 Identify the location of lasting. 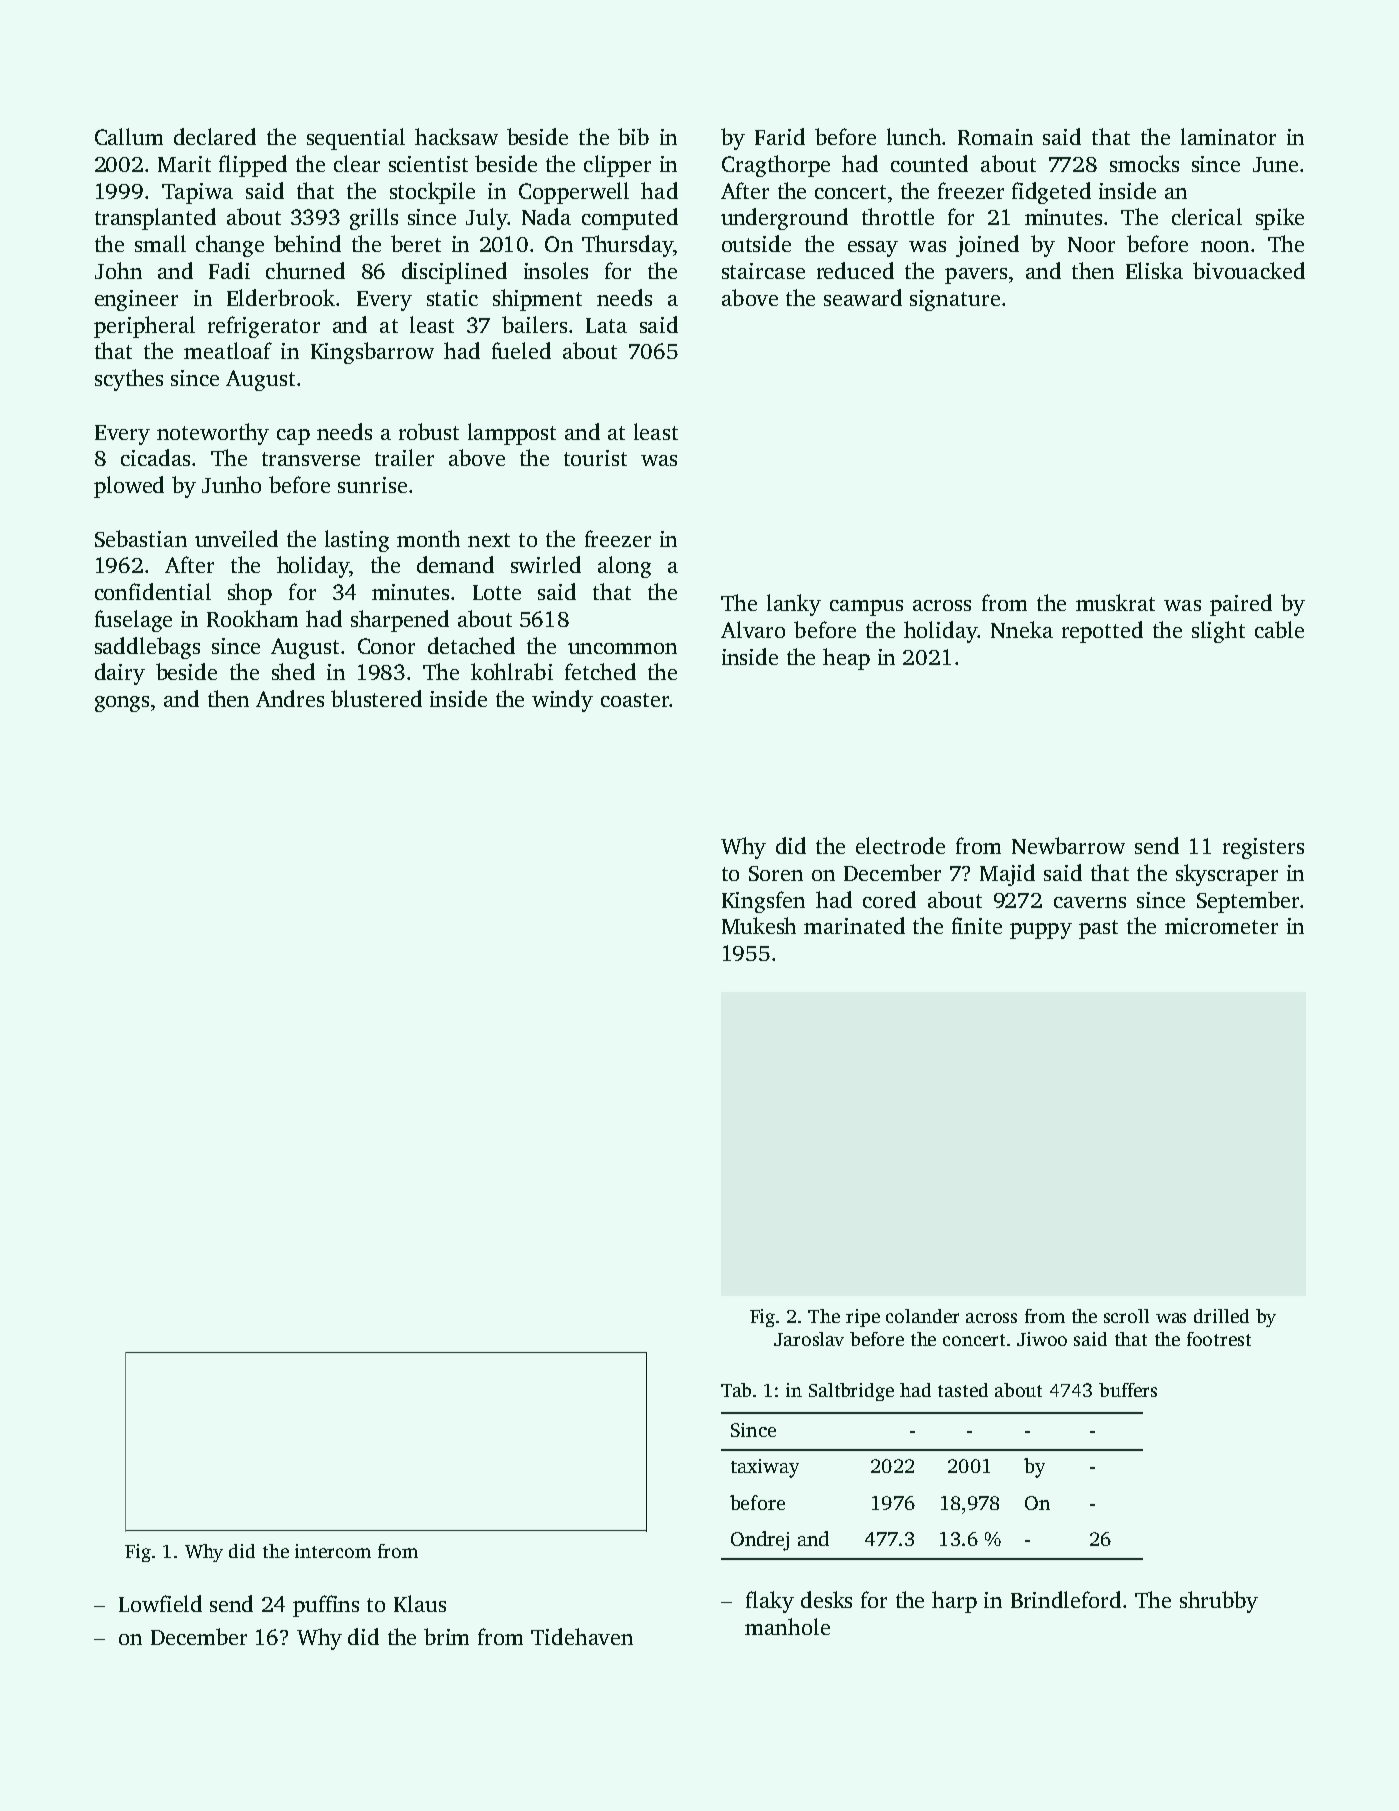
(357, 541).
